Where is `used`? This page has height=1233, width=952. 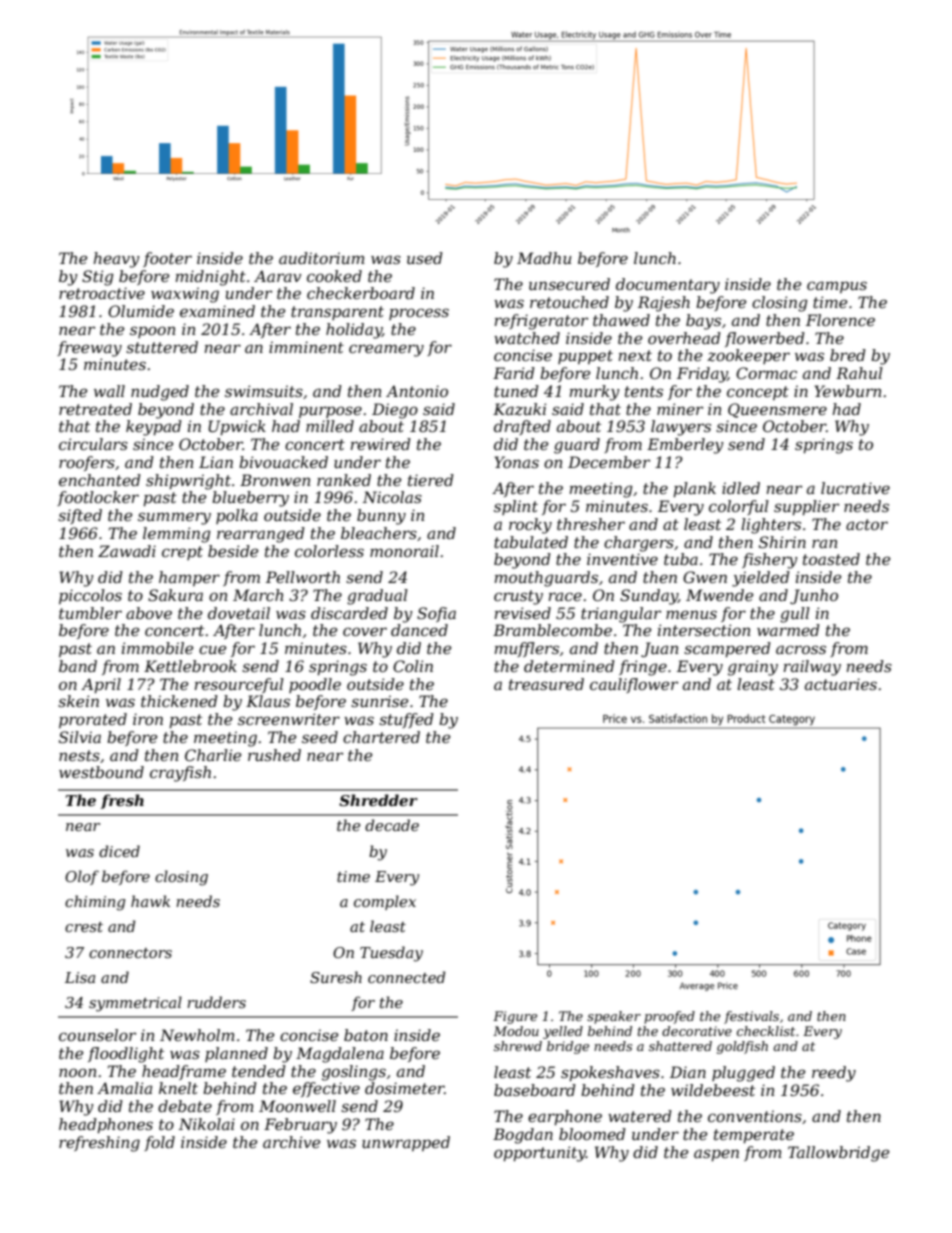 used is located at coordinates (425, 258).
